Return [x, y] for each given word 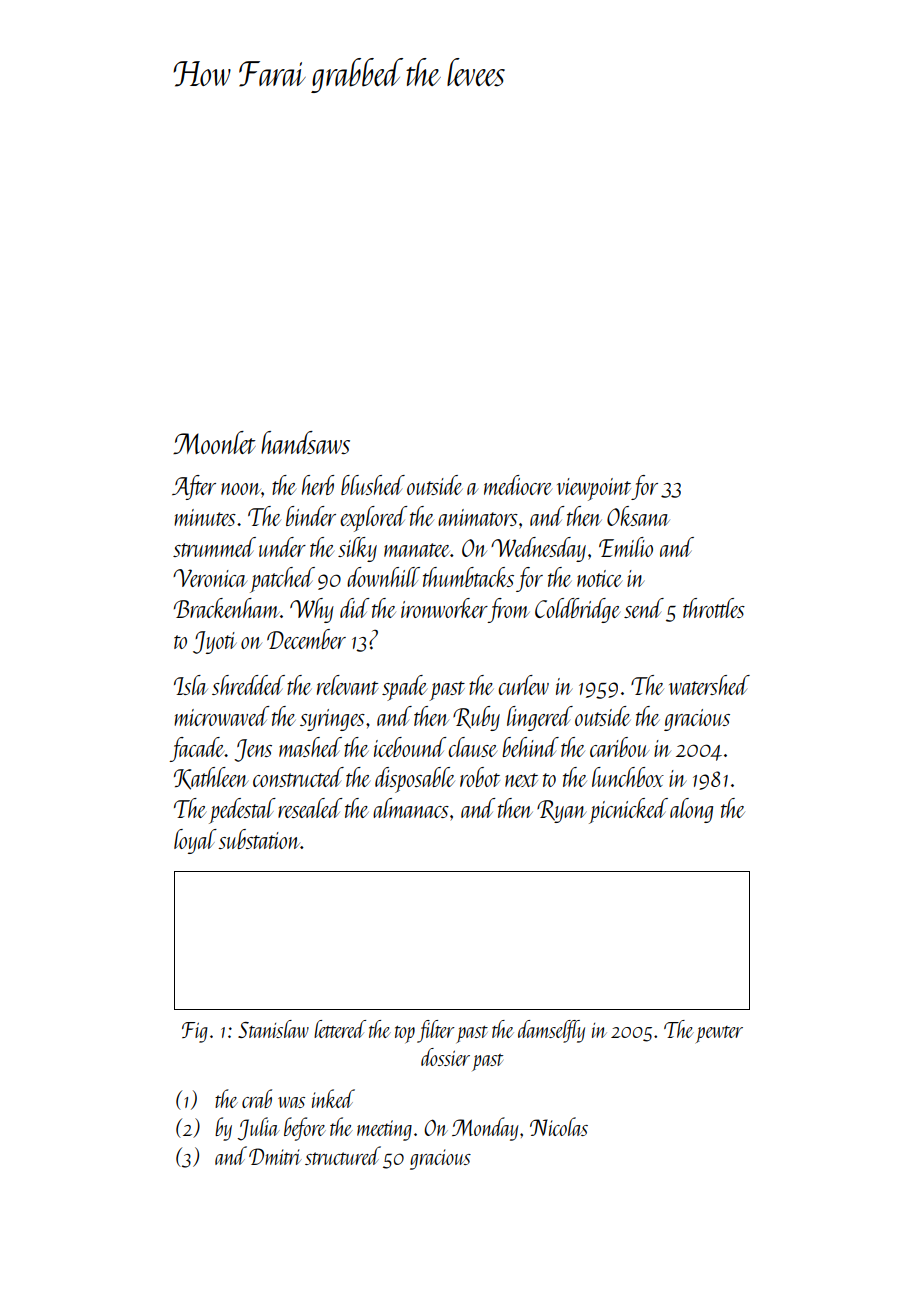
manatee [417, 550]
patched [282, 580]
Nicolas [559, 1126]
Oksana [638, 516]
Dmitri [275, 1156]
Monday [485, 1129]
